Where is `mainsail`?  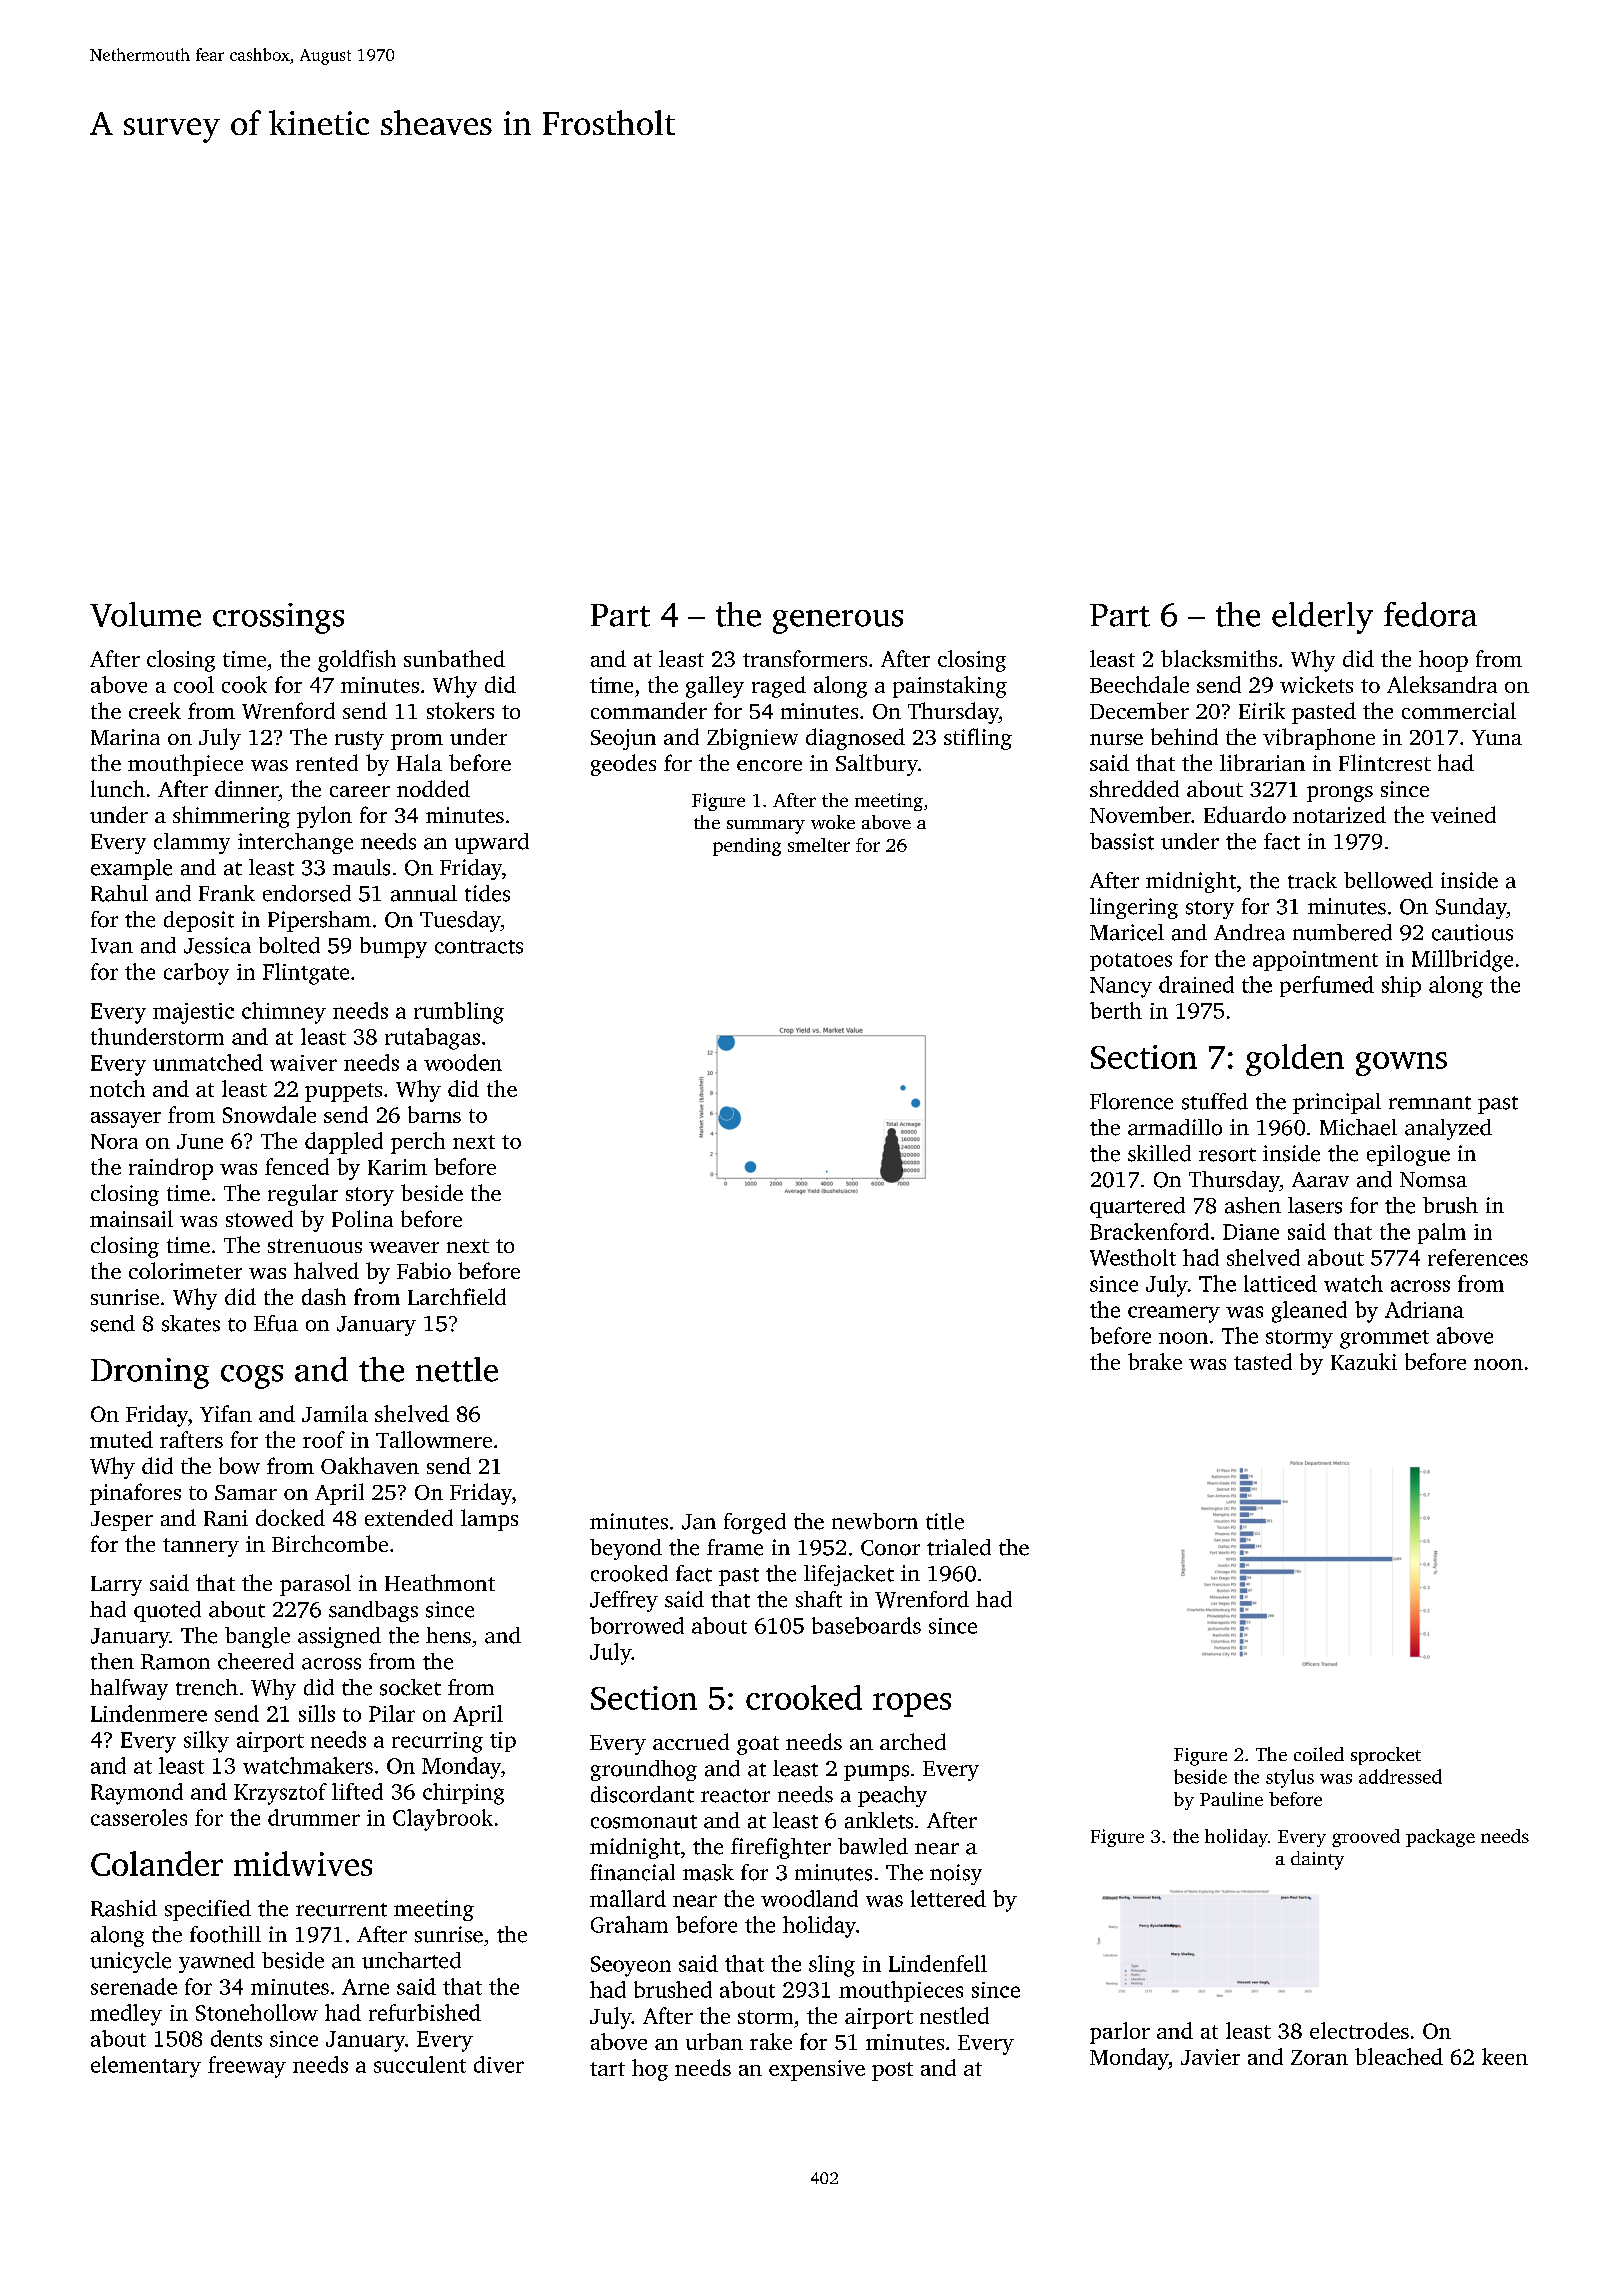 mainsail is located at coordinates (131, 1218).
